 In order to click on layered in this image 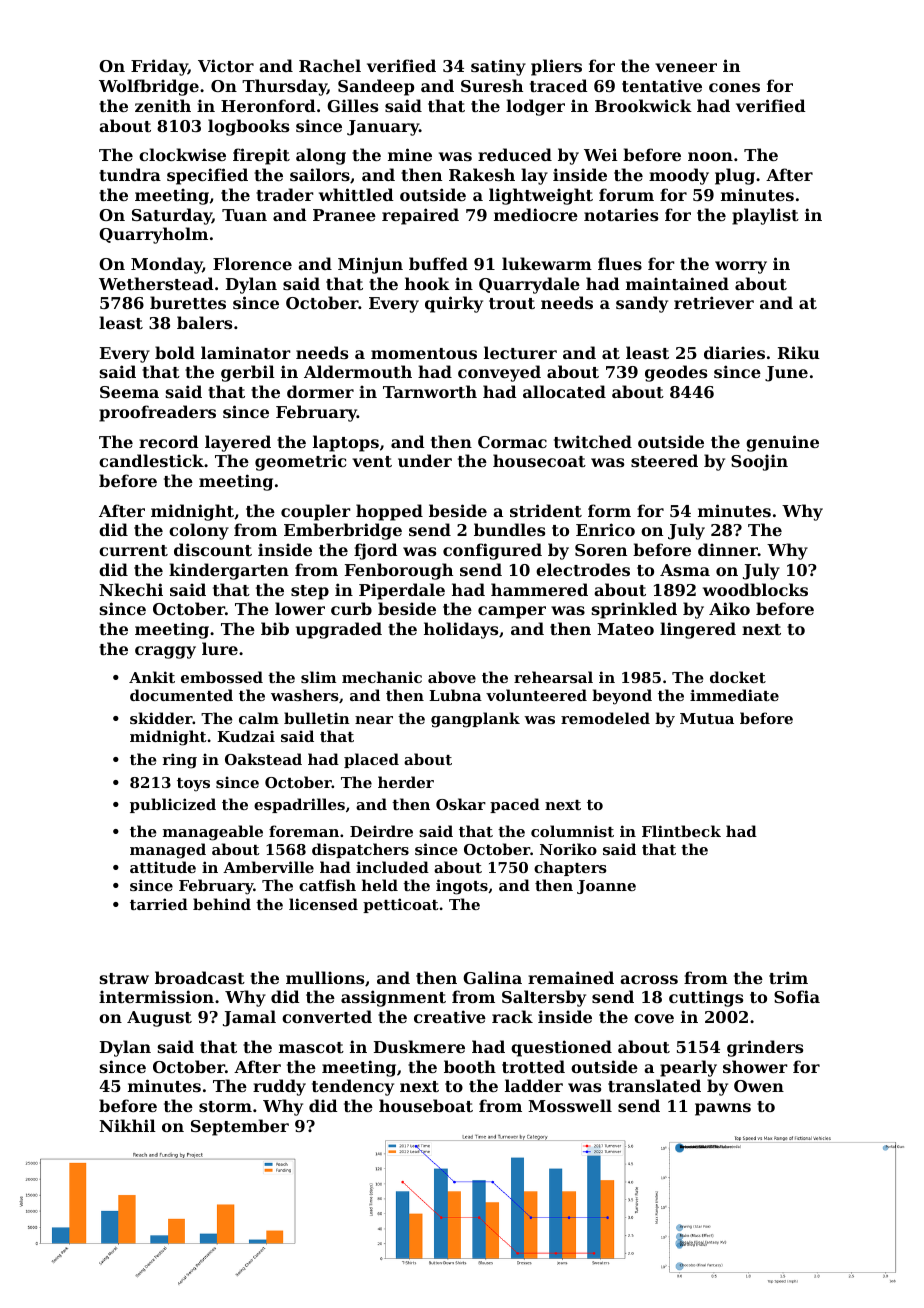, I will do `click(238, 443)`.
